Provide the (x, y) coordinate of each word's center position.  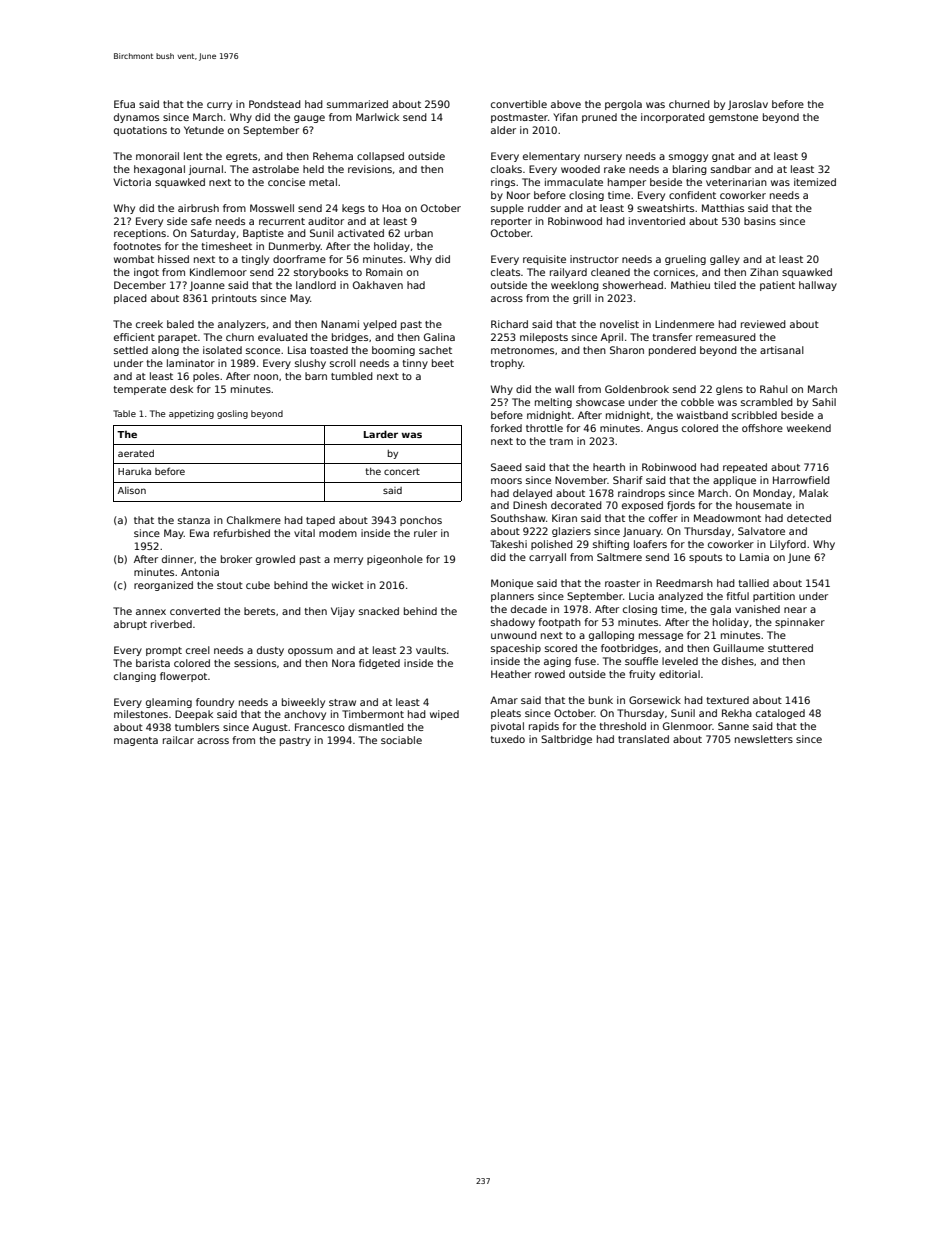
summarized (357, 104)
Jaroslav (748, 105)
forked (506, 428)
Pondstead (275, 104)
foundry (215, 703)
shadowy (513, 623)
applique (734, 481)
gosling (232, 414)
